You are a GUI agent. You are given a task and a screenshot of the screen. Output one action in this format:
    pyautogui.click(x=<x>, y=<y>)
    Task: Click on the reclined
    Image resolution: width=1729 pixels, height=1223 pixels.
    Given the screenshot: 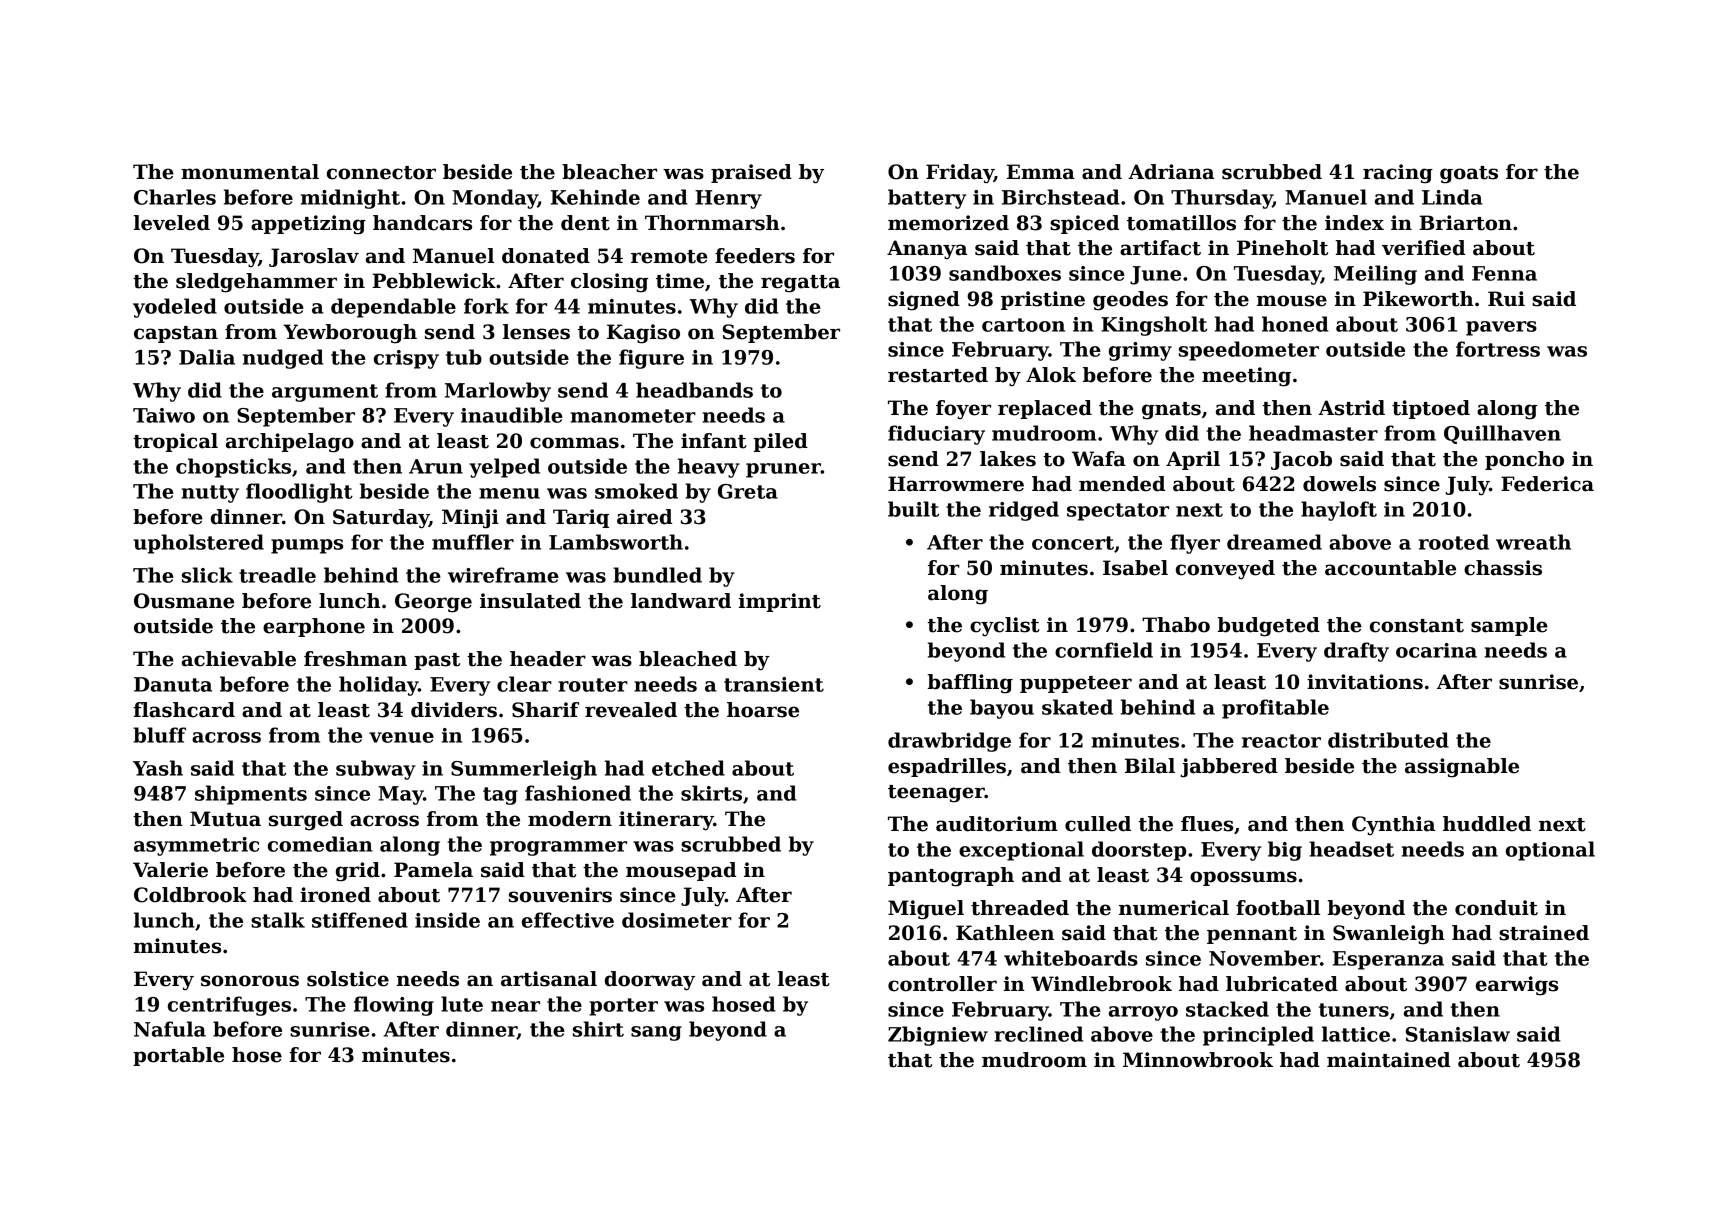 What is the action you would take?
    pyautogui.click(x=1038, y=1034)
